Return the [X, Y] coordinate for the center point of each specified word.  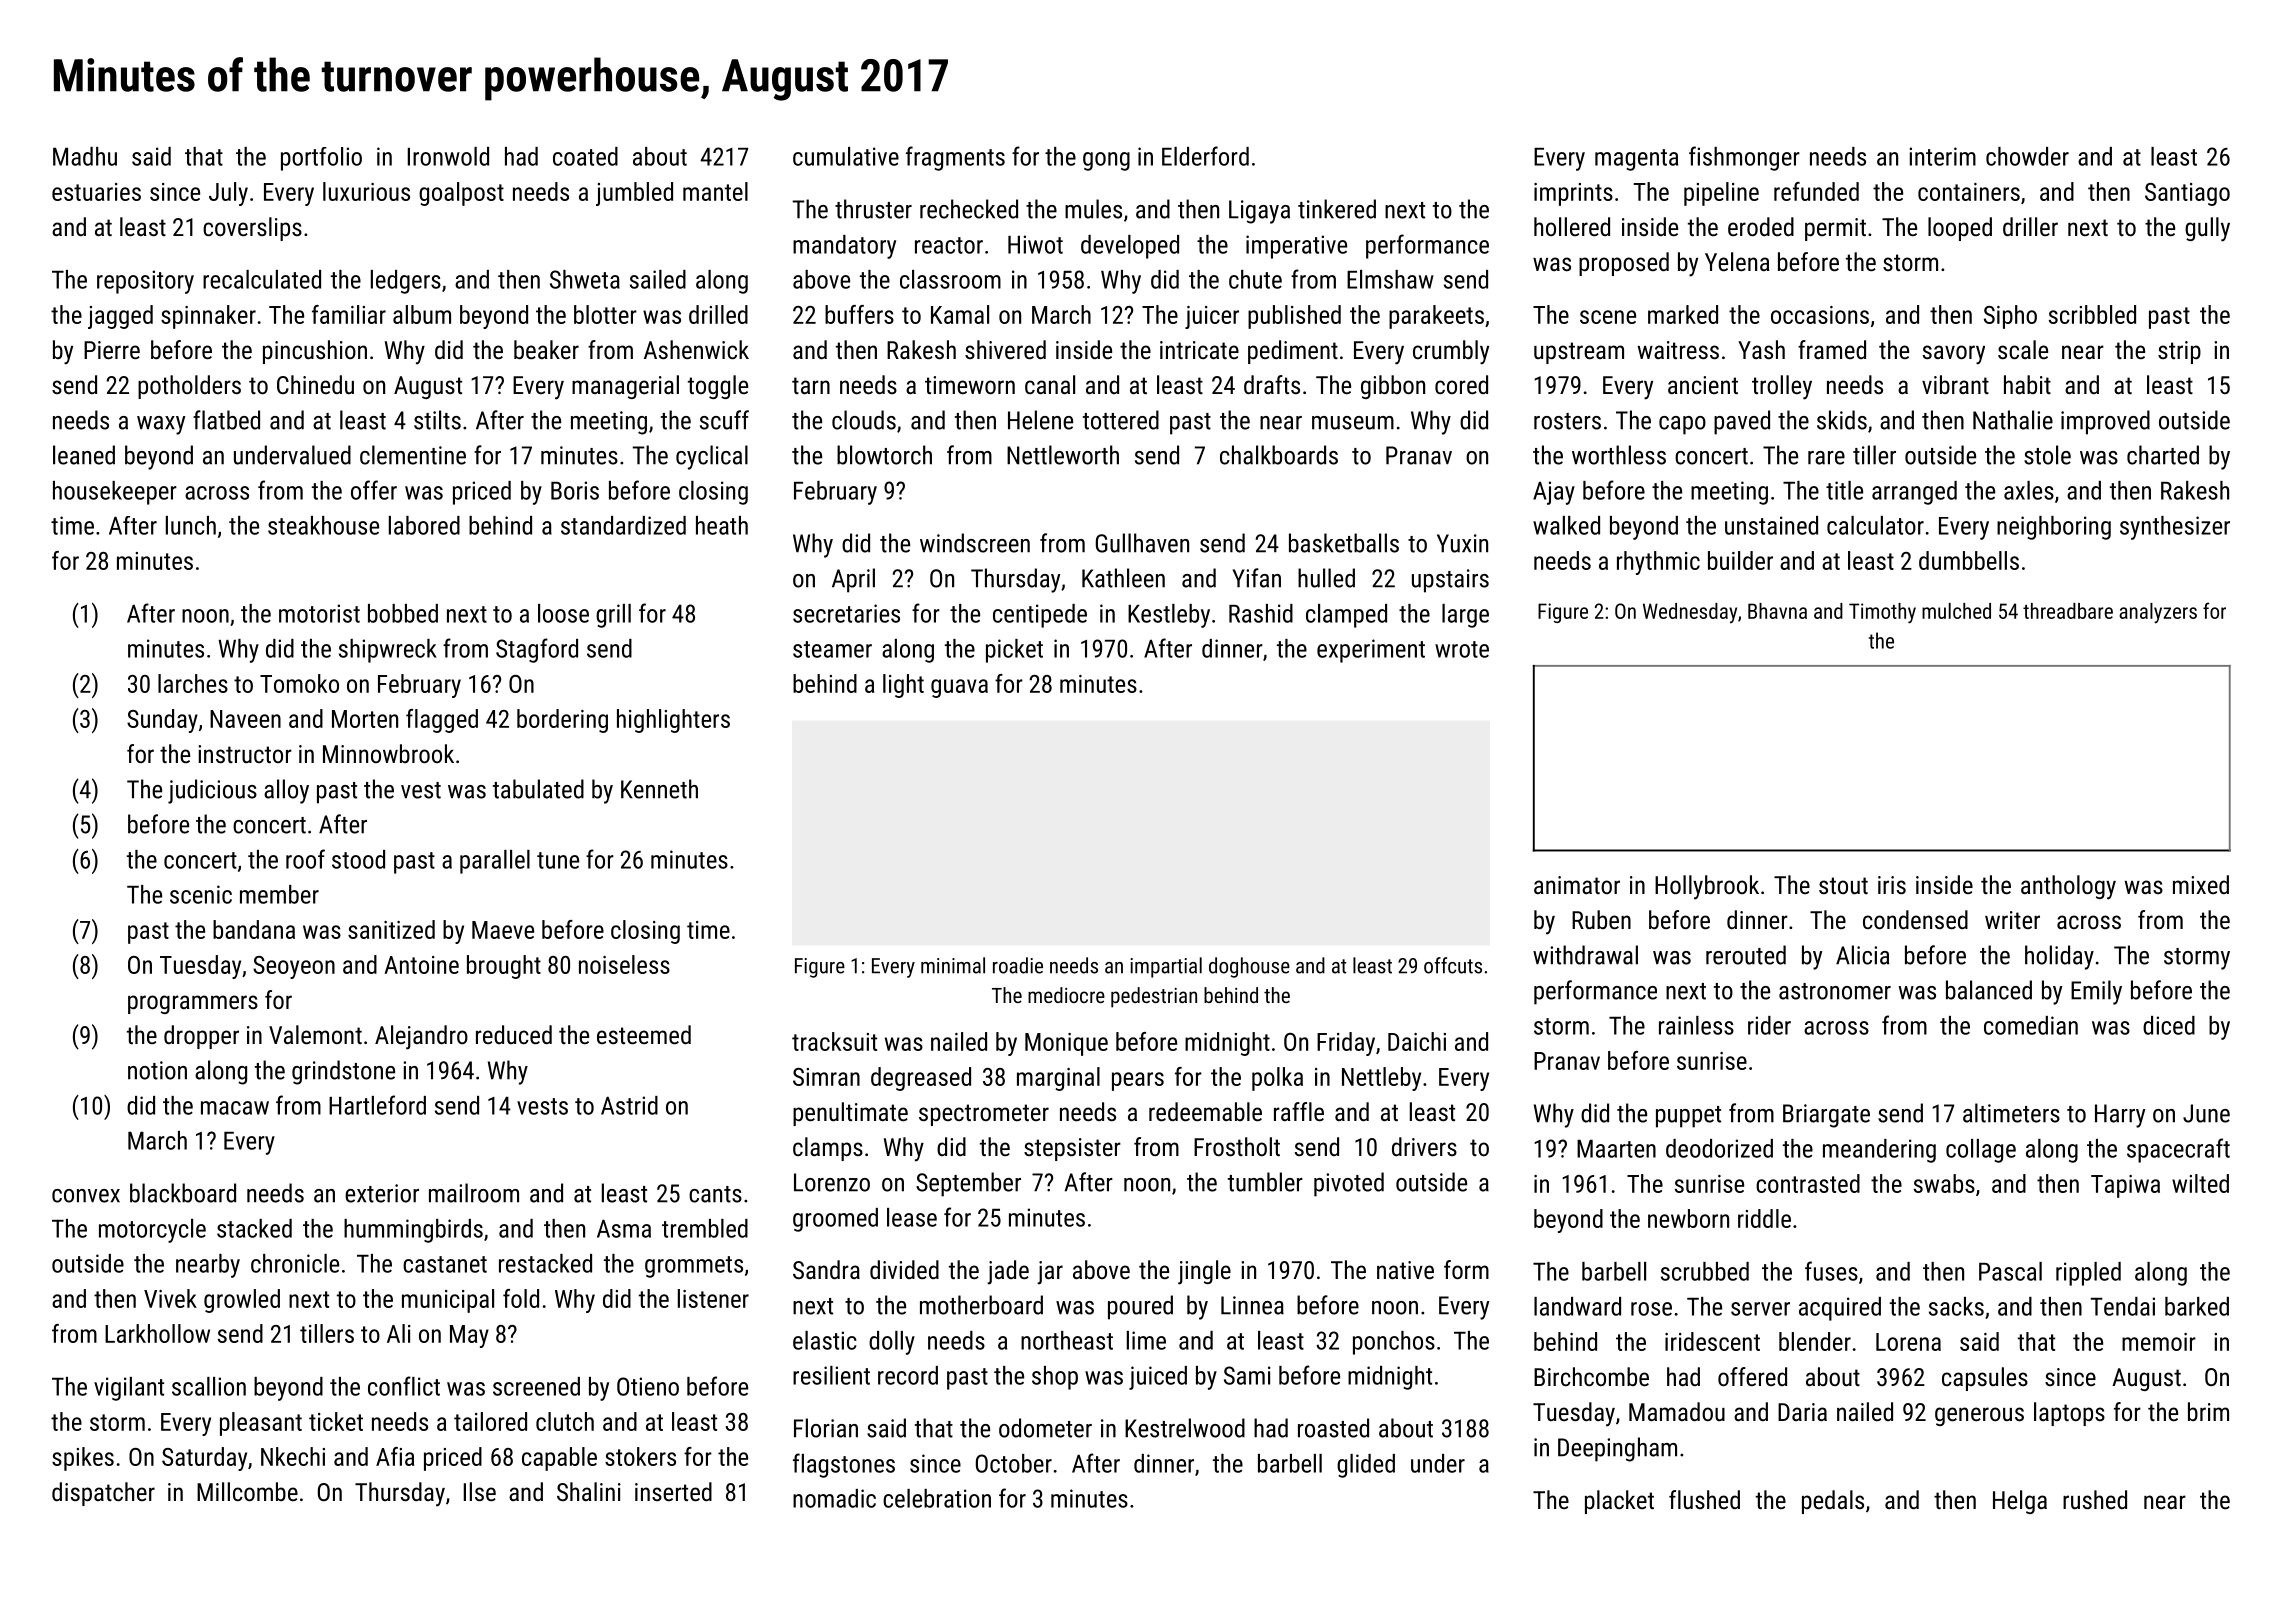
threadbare [2068, 611]
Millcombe [247, 1491]
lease [912, 1217]
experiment [1371, 651]
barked [2197, 1306]
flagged [442, 721]
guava [959, 688]
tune [558, 860]
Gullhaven [1142, 543]
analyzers [2158, 613]
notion [157, 1070]
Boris [575, 490]
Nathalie [2013, 420]
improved [2105, 422]
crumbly [1451, 352]
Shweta [585, 279]
